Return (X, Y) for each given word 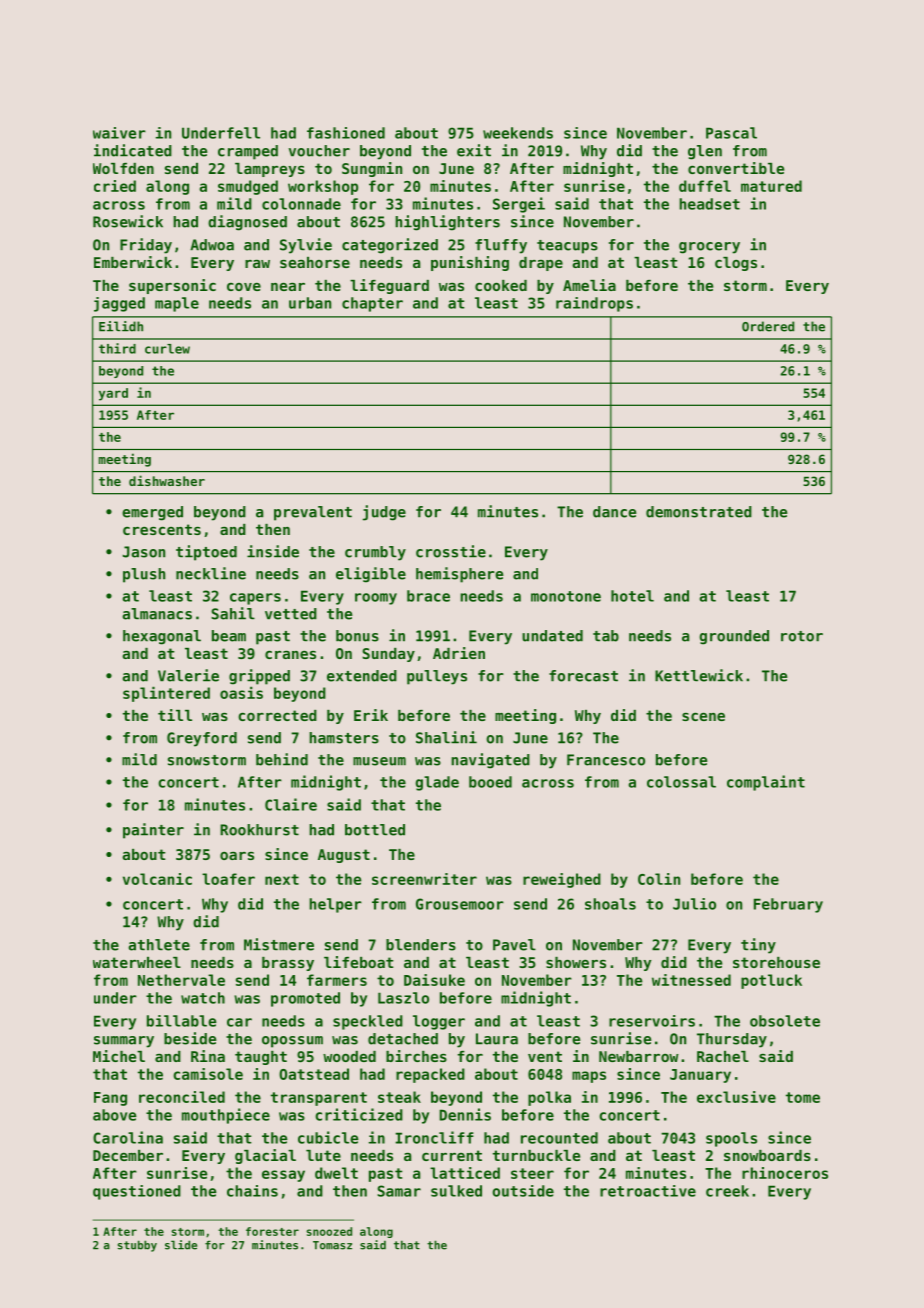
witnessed (691, 980)
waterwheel (137, 962)
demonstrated (699, 512)
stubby (137, 1246)
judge (384, 513)
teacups (567, 247)
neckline (211, 573)
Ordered (768, 326)
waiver (119, 133)
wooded (349, 1056)
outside (523, 1191)
